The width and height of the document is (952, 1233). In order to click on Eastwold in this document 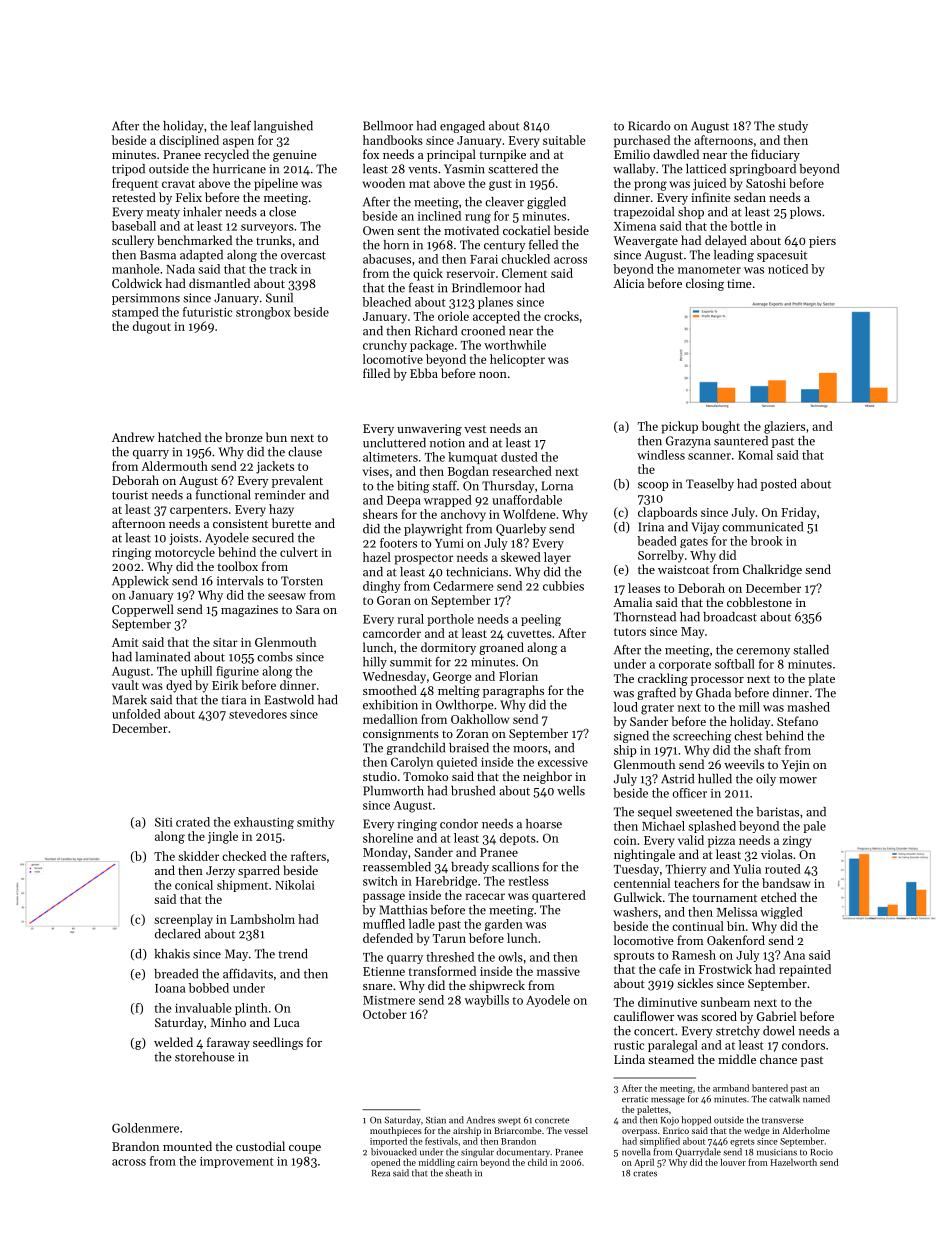, I will do `click(289, 700)`.
